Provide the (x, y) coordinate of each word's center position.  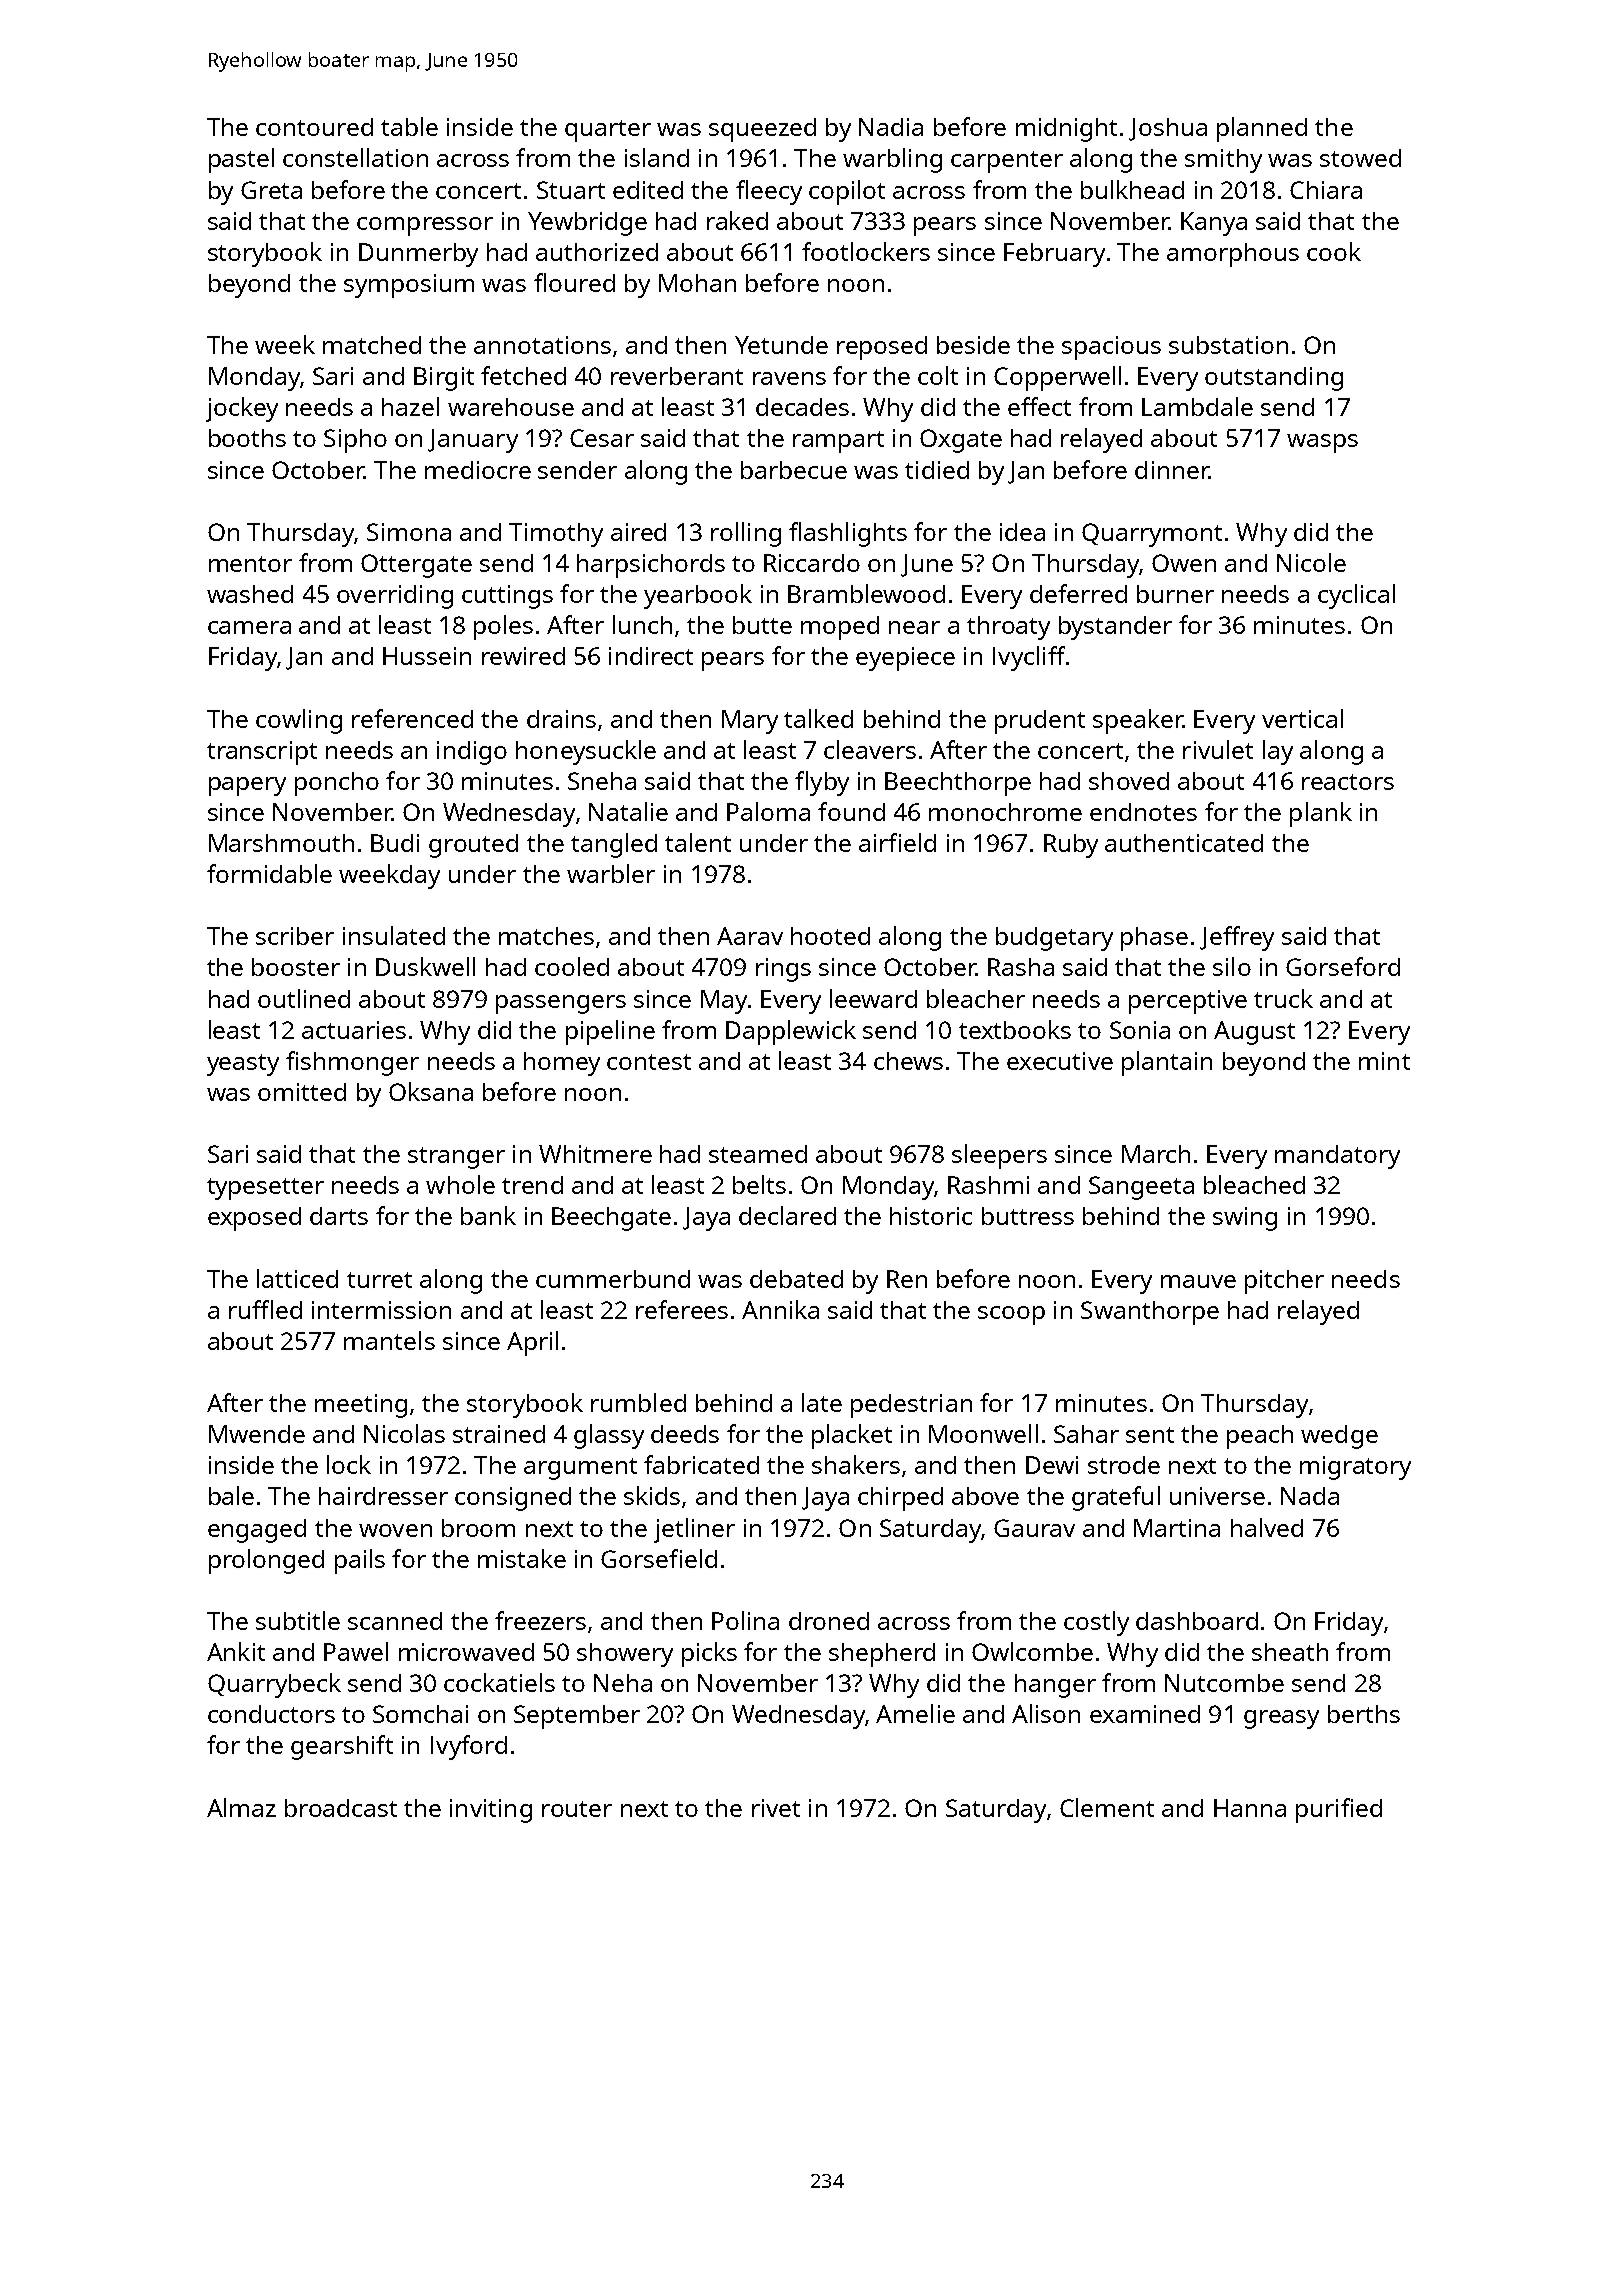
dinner (1172, 470)
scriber (295, 936)
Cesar (602, 438)
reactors (1348, 782)
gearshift (342, 1747)
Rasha (1021, 967)
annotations (542, 345)
